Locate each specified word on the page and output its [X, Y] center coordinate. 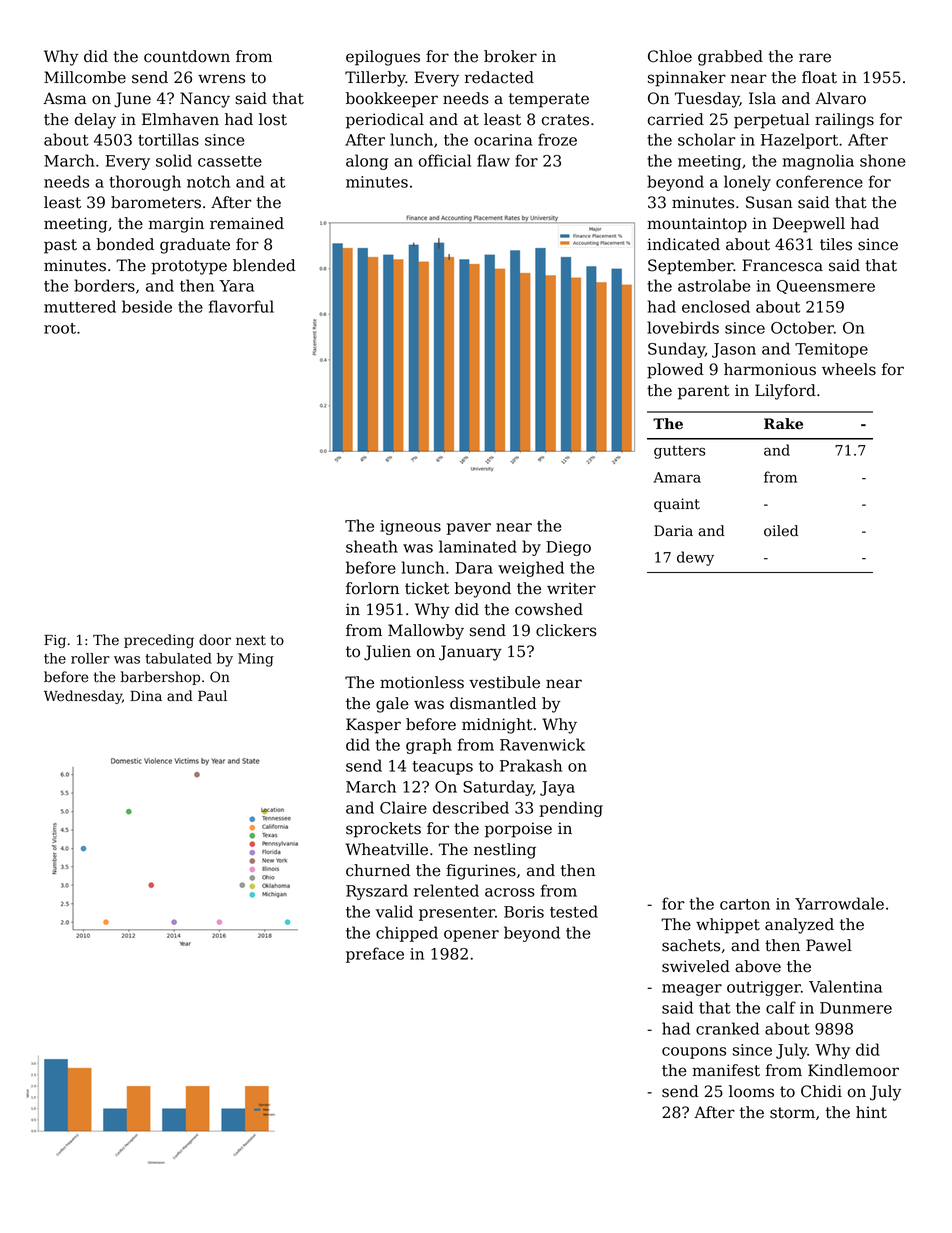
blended [264, 265]
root [60, 328]
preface [375, 955]
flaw [493, 160]
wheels [849, 369]
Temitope [831, 350]
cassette [230, 161]
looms [751, 1091]
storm [792, 1113]
